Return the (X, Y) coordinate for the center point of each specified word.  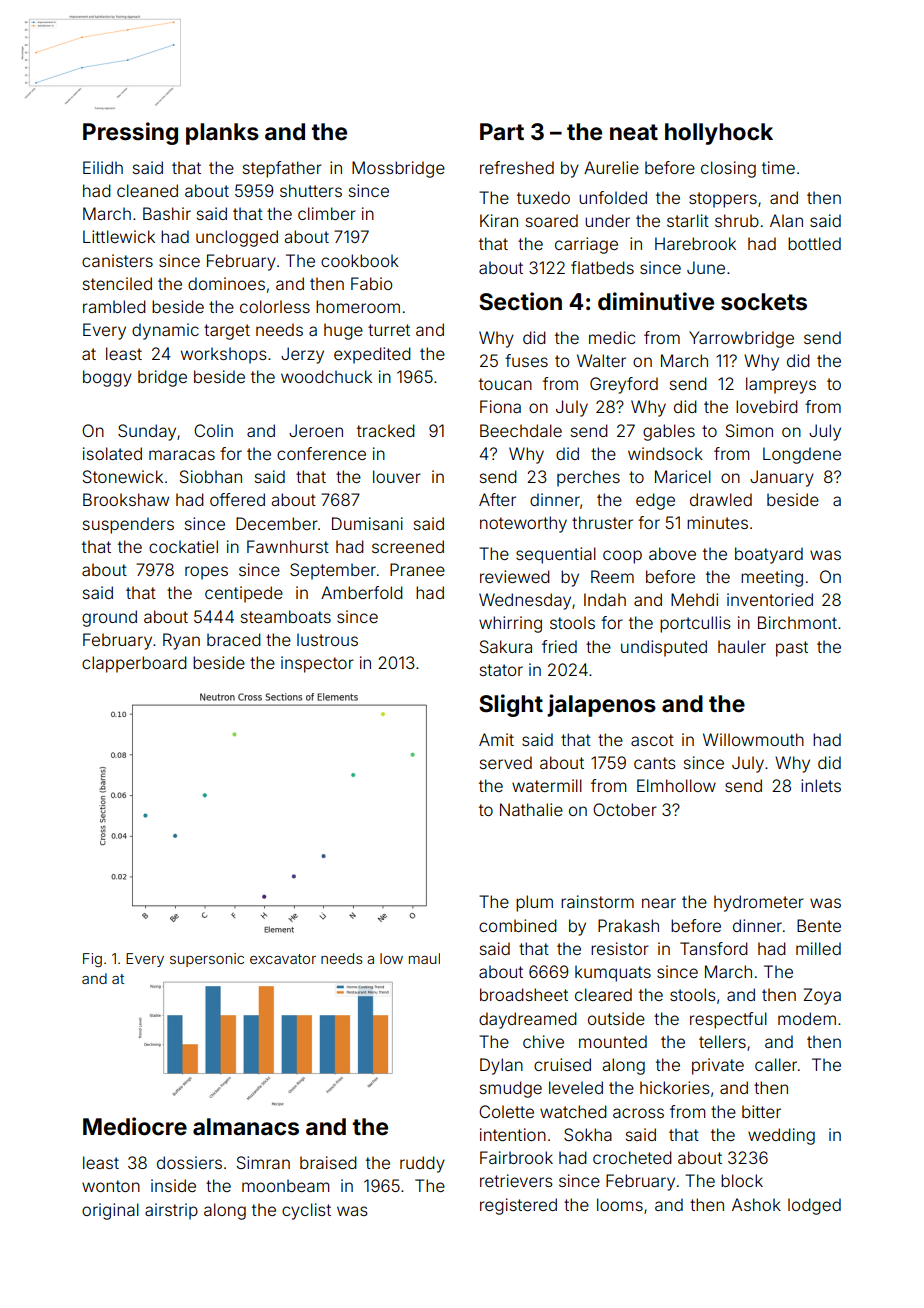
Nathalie (531, 809)
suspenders (128, 525)
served (506, 762)
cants (655, 763)
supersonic (207, 960)
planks (222, 134)
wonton (111, 1186)
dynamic (165, 331)
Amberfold (362, 592)
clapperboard (134, 664)
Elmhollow (676, 785)
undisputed (664, 648)
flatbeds (602, 267)
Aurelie (611, 167)
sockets (764, 302)
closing (728, 169)
